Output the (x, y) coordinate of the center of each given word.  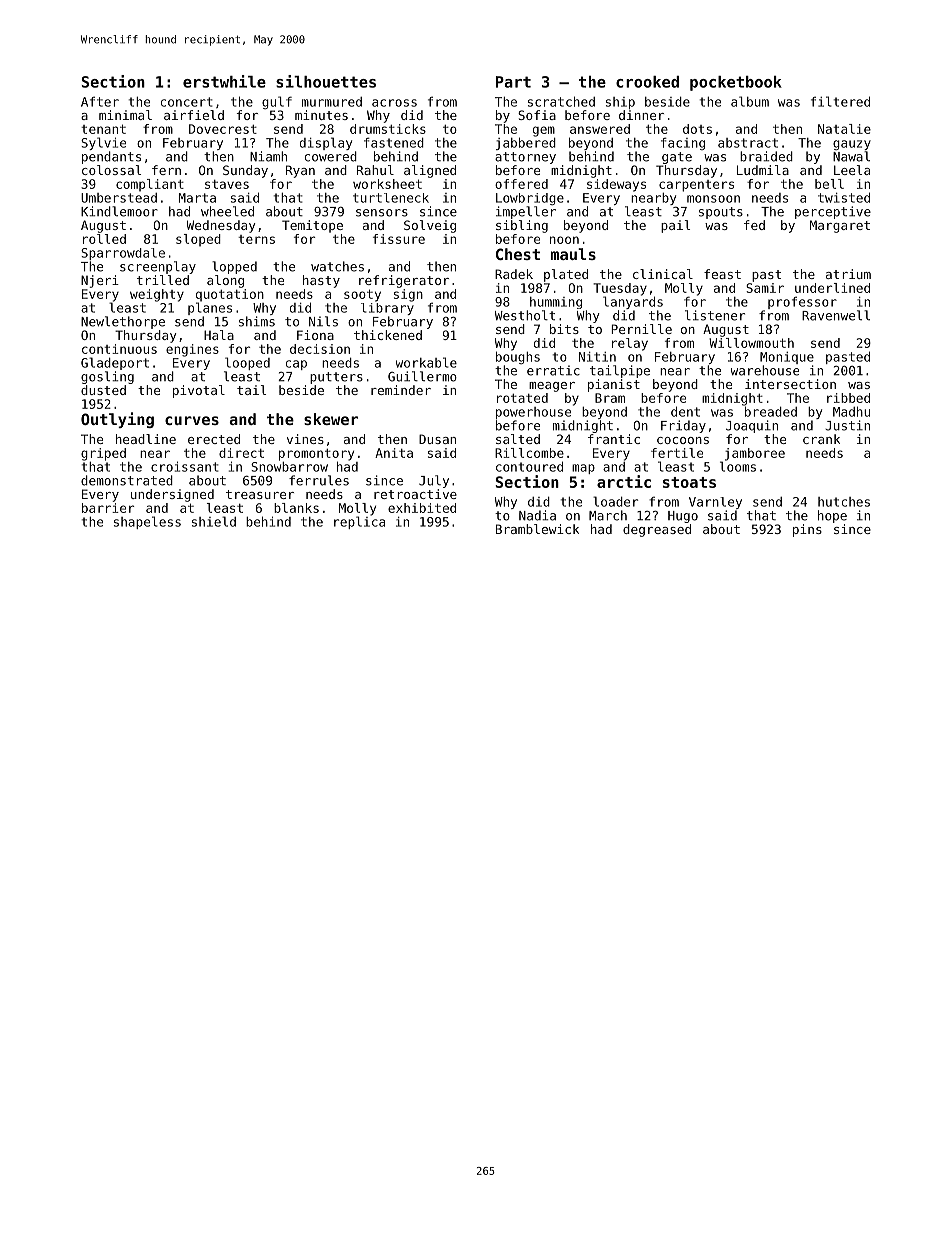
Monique (787, 358)
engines (192, 350)
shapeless (147, 522)
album (750, 101)
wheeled (227, 211)
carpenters (696, 186)
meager (552, 387)
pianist (614, 385)
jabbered (526, 143)
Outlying (117, 420)
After (100, 101)
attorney (525, 158)
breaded (771, 411)
